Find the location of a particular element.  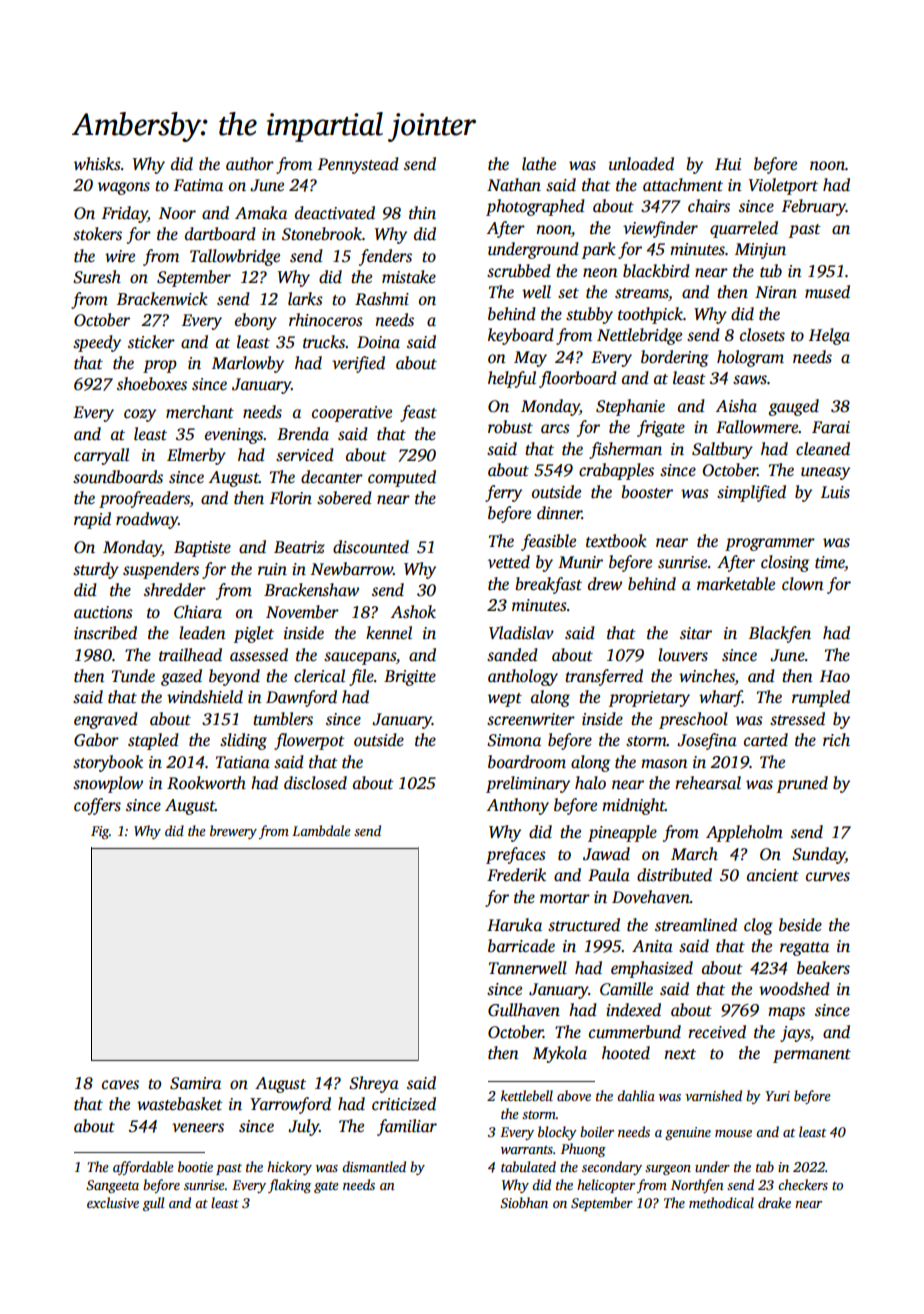

flaking is located at coordinates (289, 1186).
